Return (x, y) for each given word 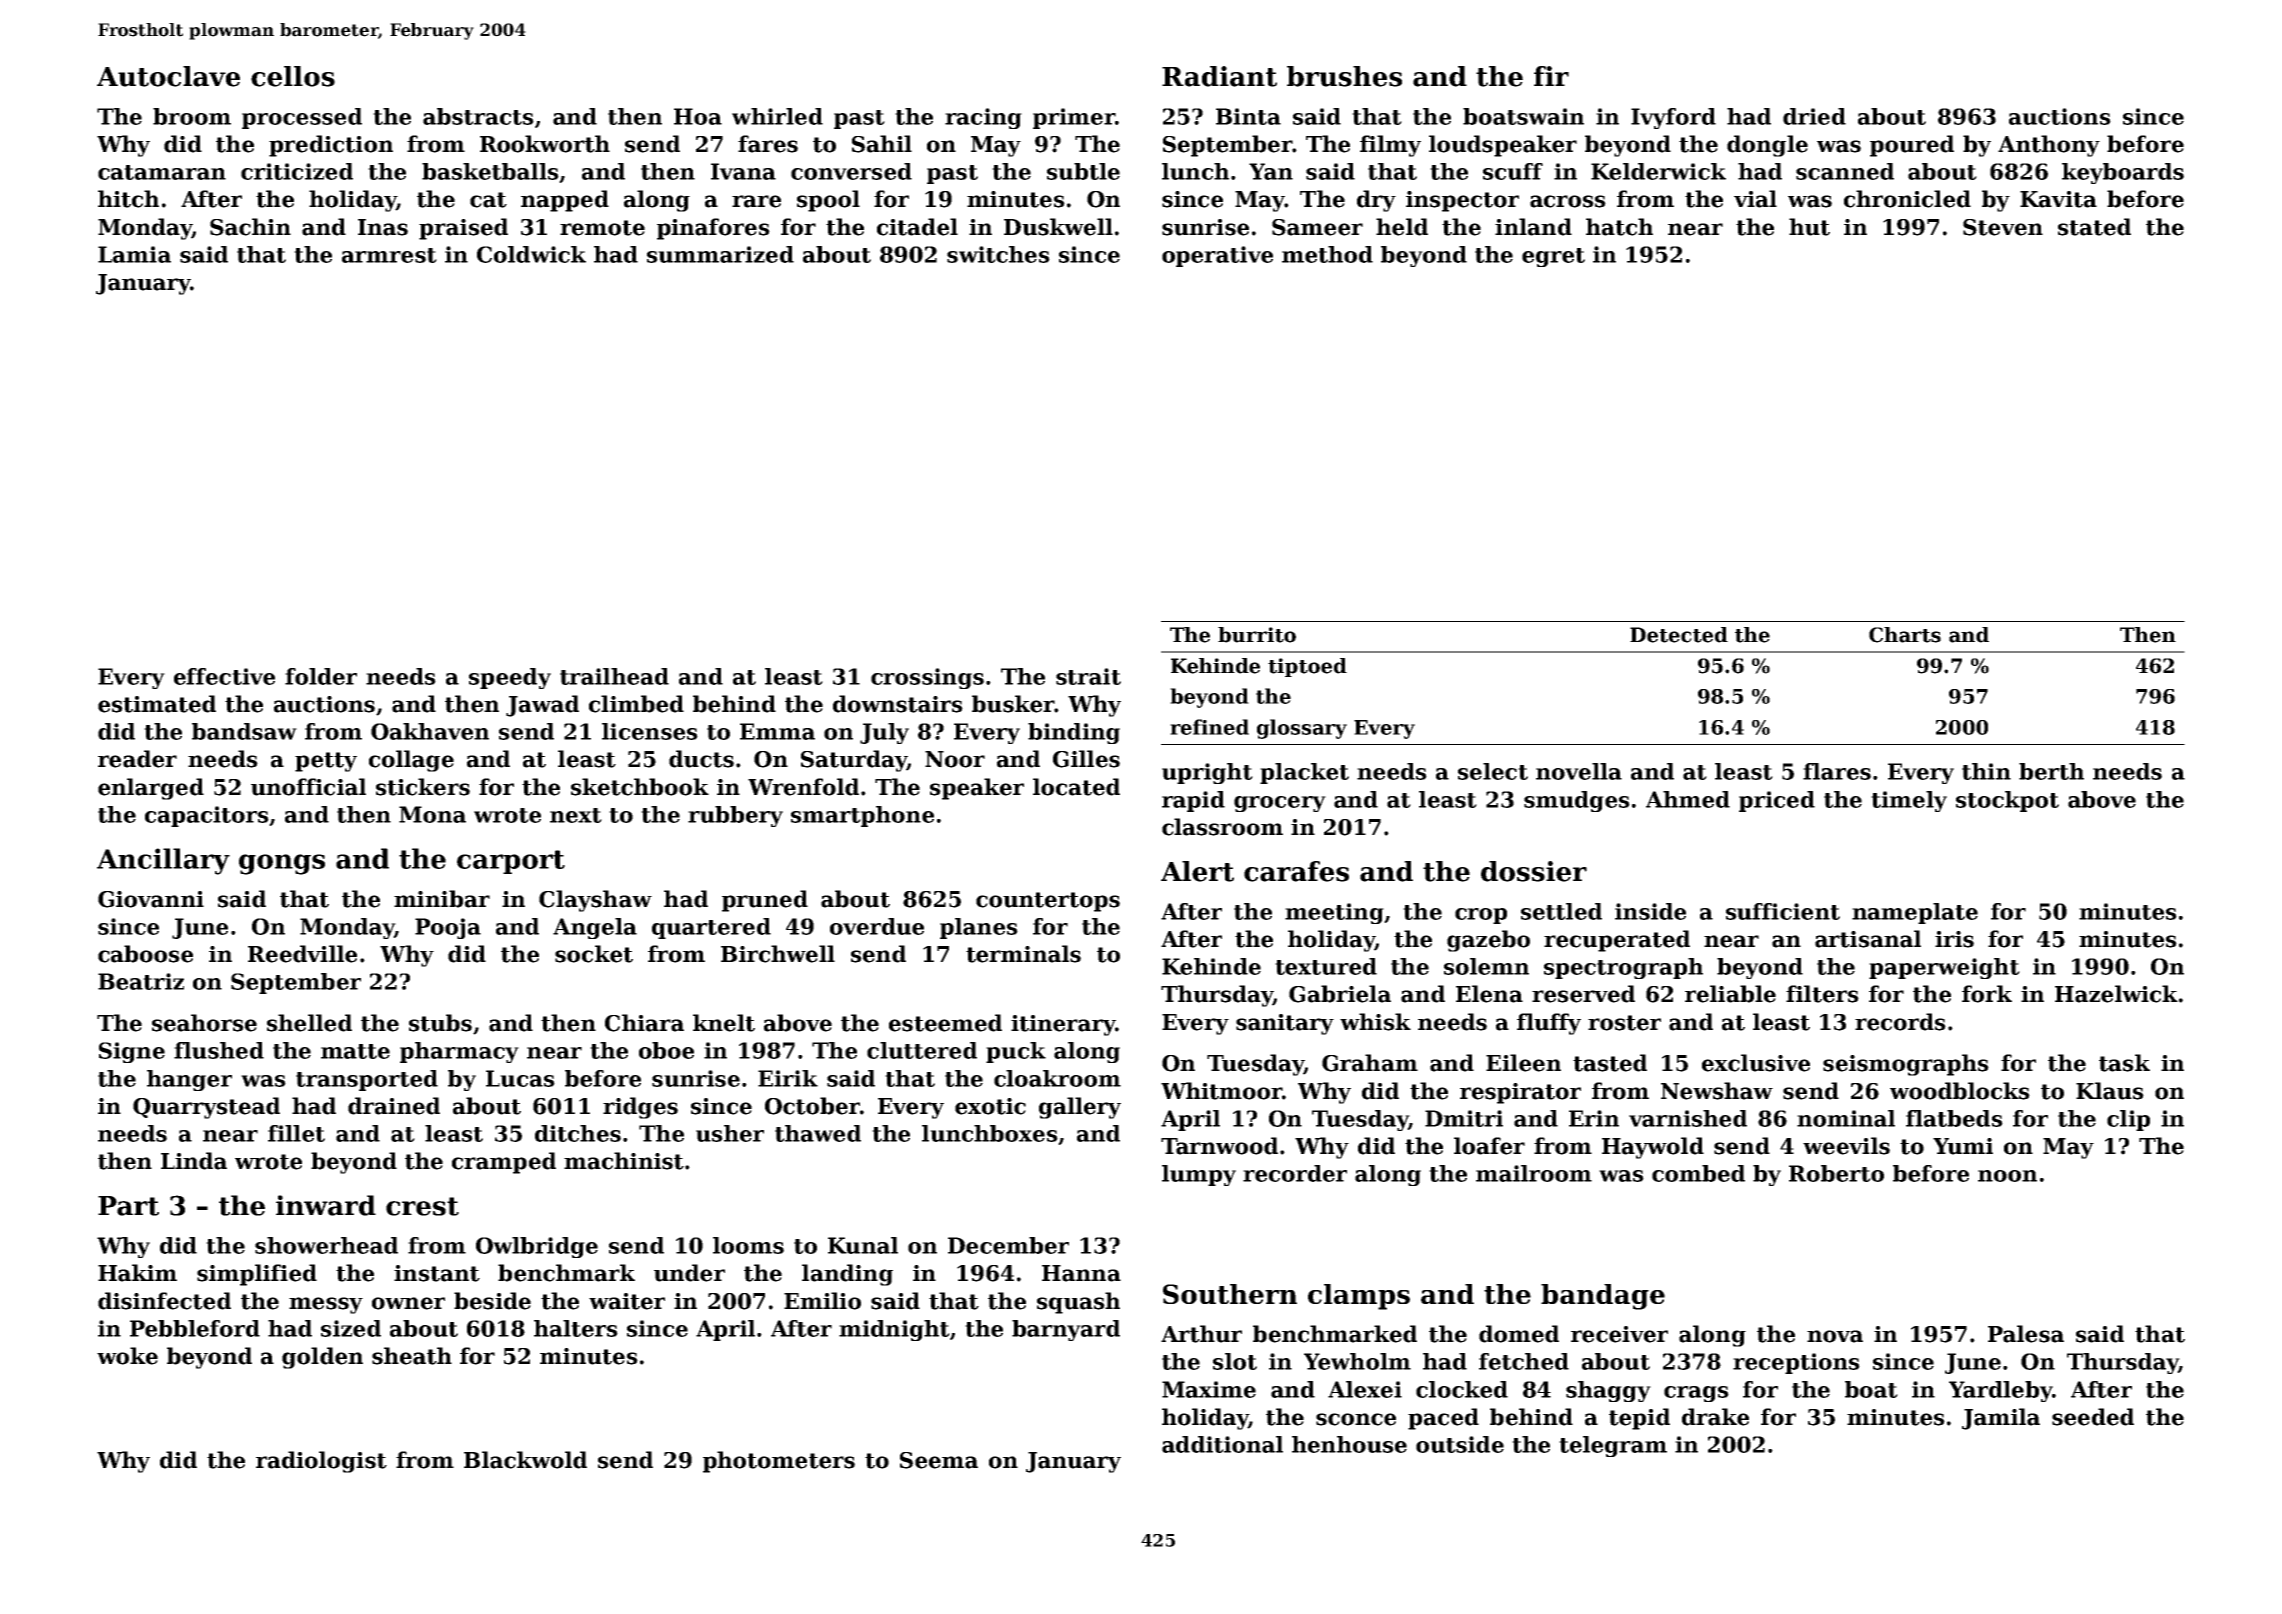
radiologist (321, 1462)
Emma (777, 731)
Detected (1679, 635)
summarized (720, 254)
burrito (1257, 635)
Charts (1905, 635)
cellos (293, 76)
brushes (1344, 76)
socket (594, 954)
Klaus (2110, 1091)
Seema (939, 1460)
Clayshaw (595, 901)
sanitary (1285, 1024)
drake (1715, 1417)
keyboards (2123, 173)
